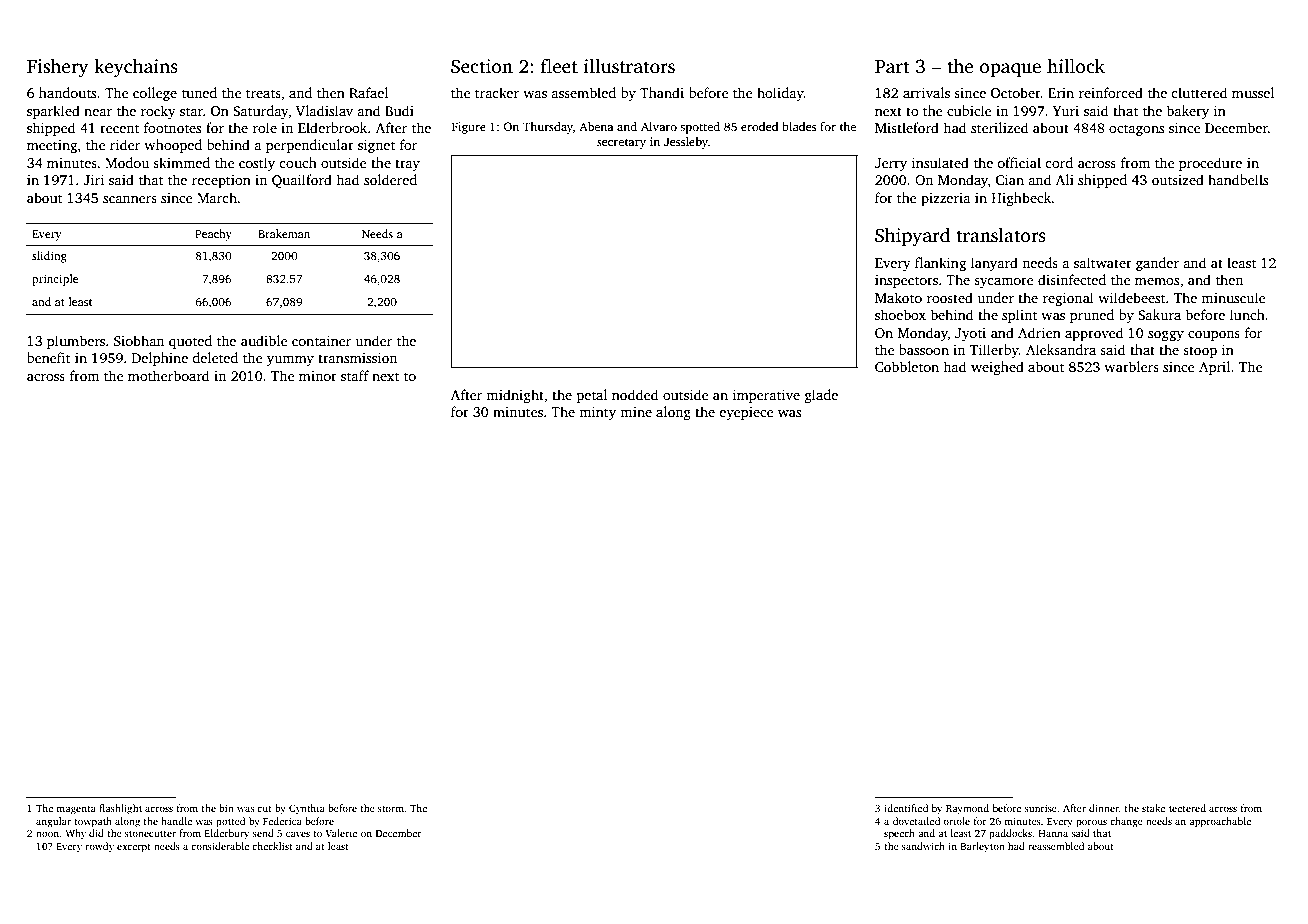 This page has height=924, width=1308. Describe the element at coordinates (57, 68) in the page. I see `Fishery` at that location.
